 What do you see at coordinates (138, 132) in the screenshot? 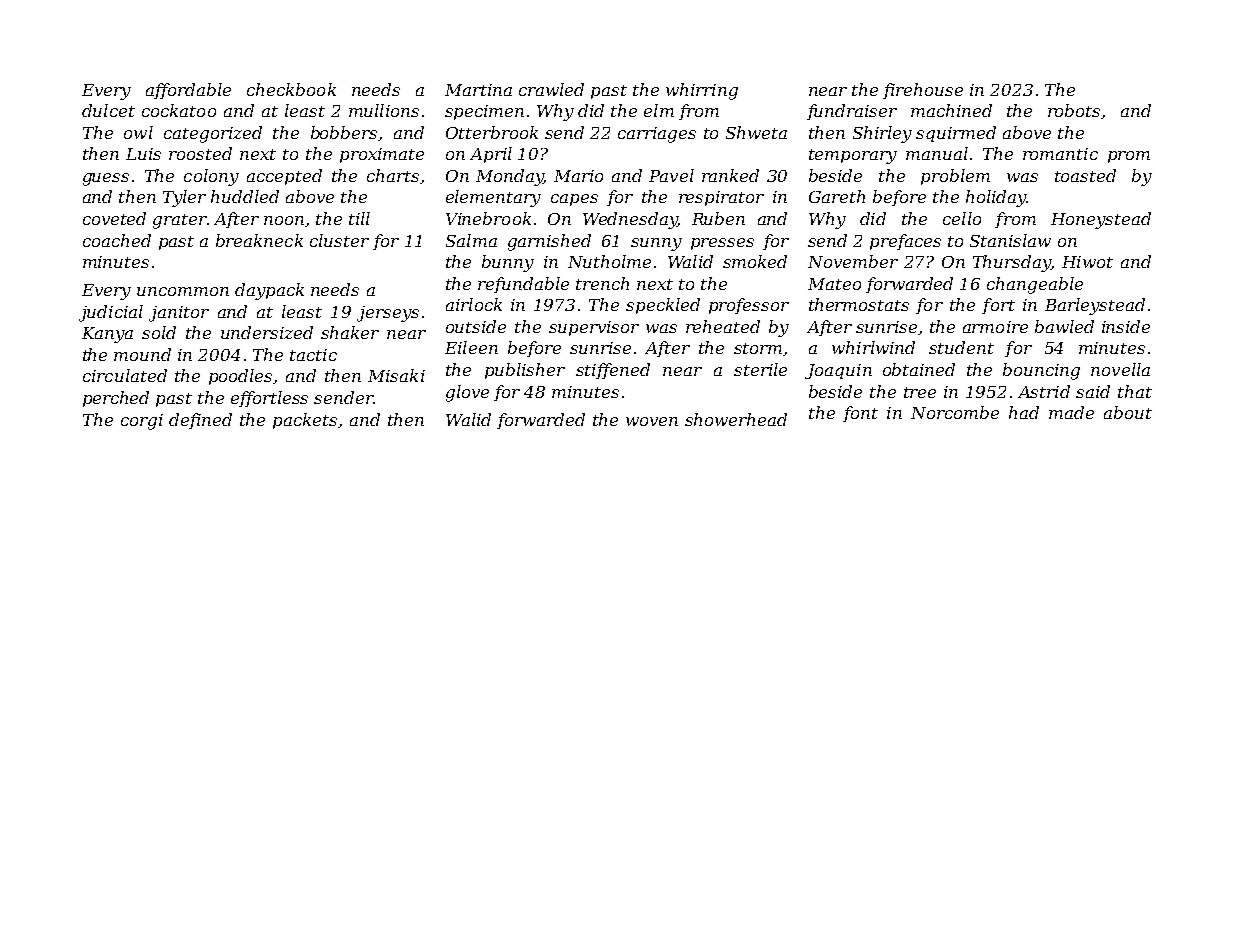
I see `owl` at bounding box center [138, 132].
